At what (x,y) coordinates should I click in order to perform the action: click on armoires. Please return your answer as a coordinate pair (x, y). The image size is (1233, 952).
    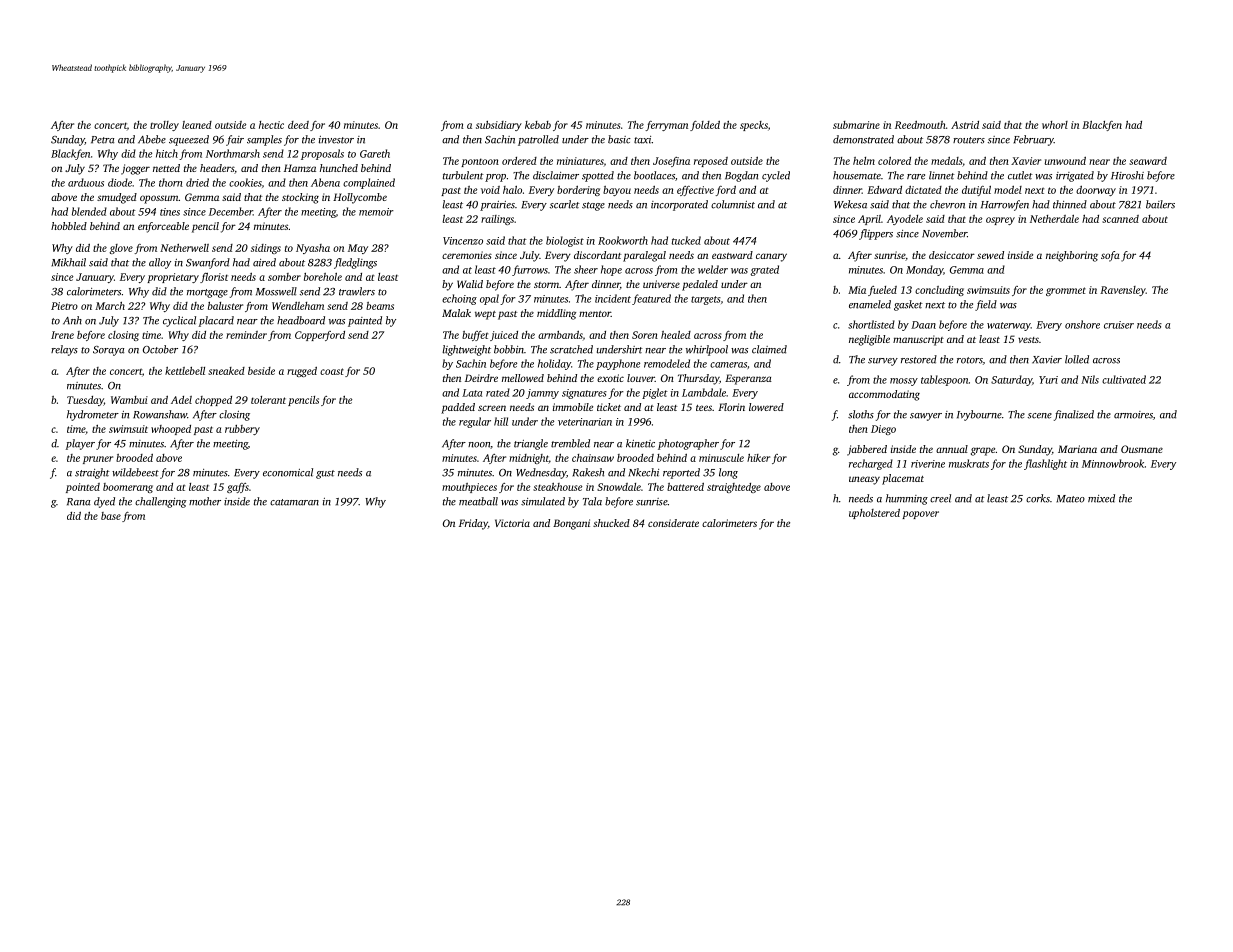
    Looking at the image, I should click on (1133, 415).
